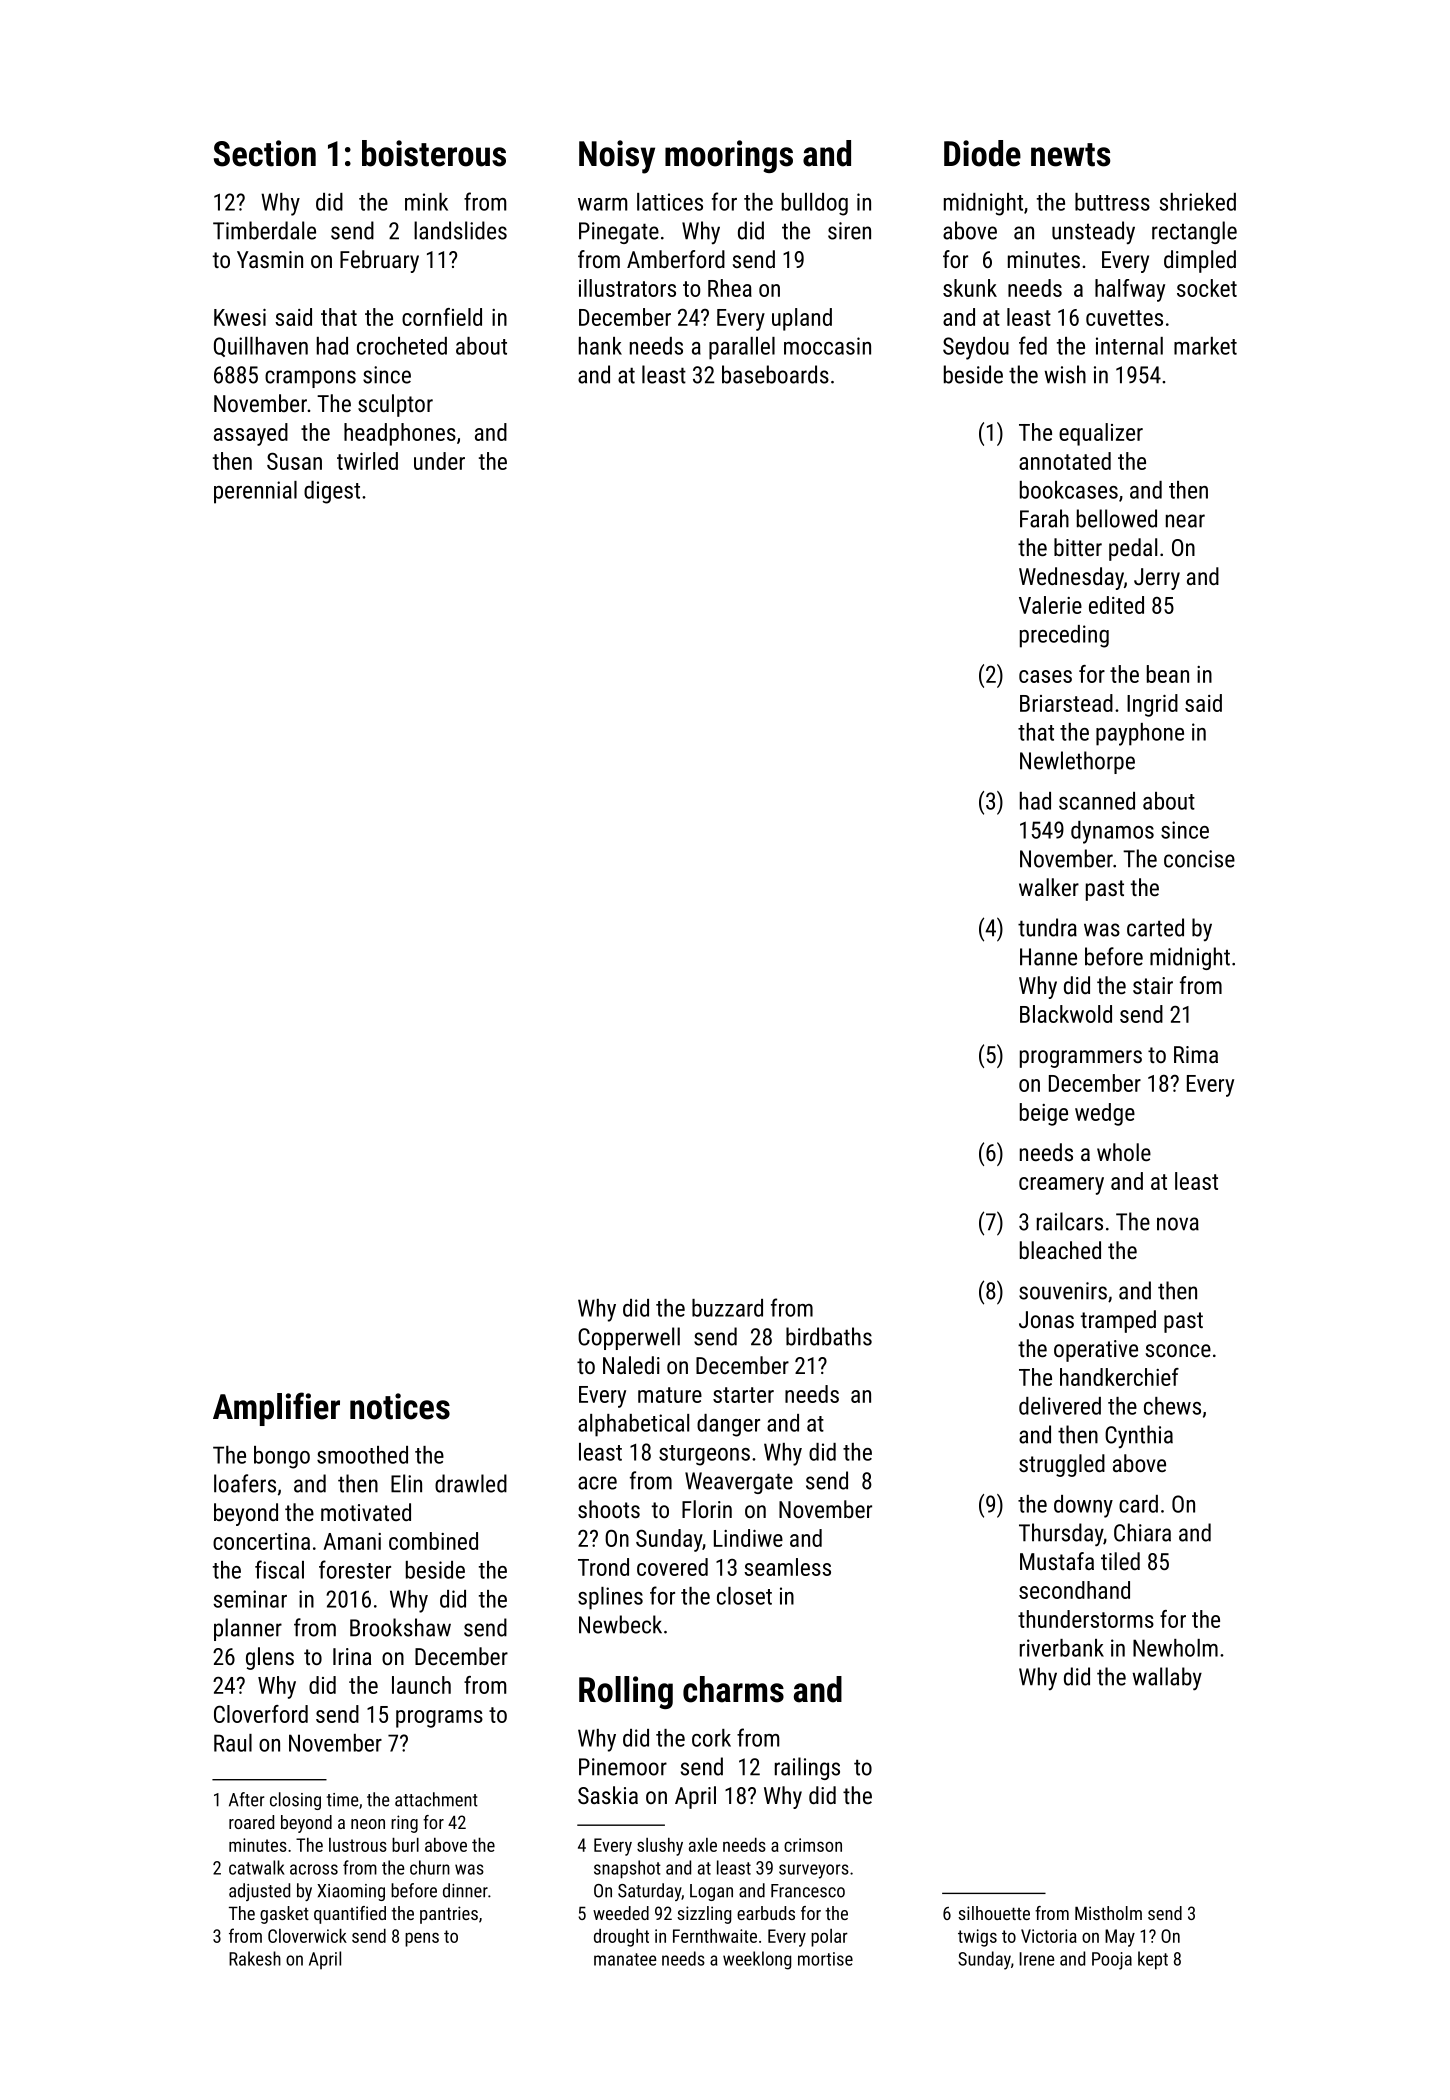 This screenshot has height=2100, width=1450. I want to click on sconce, so click(1178, 1350).
